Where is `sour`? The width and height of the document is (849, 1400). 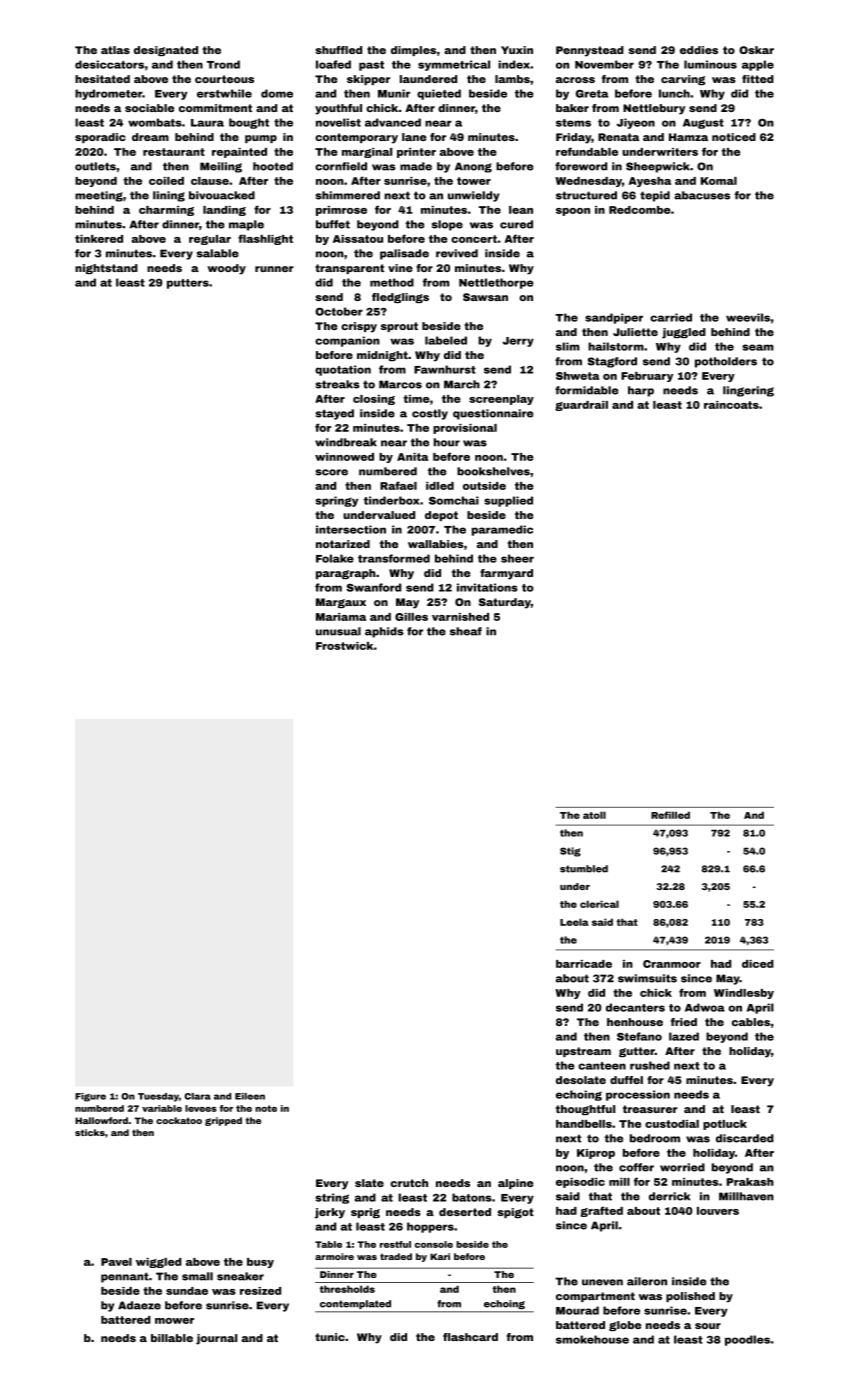
sour is located at coordinates (708, 1326).
